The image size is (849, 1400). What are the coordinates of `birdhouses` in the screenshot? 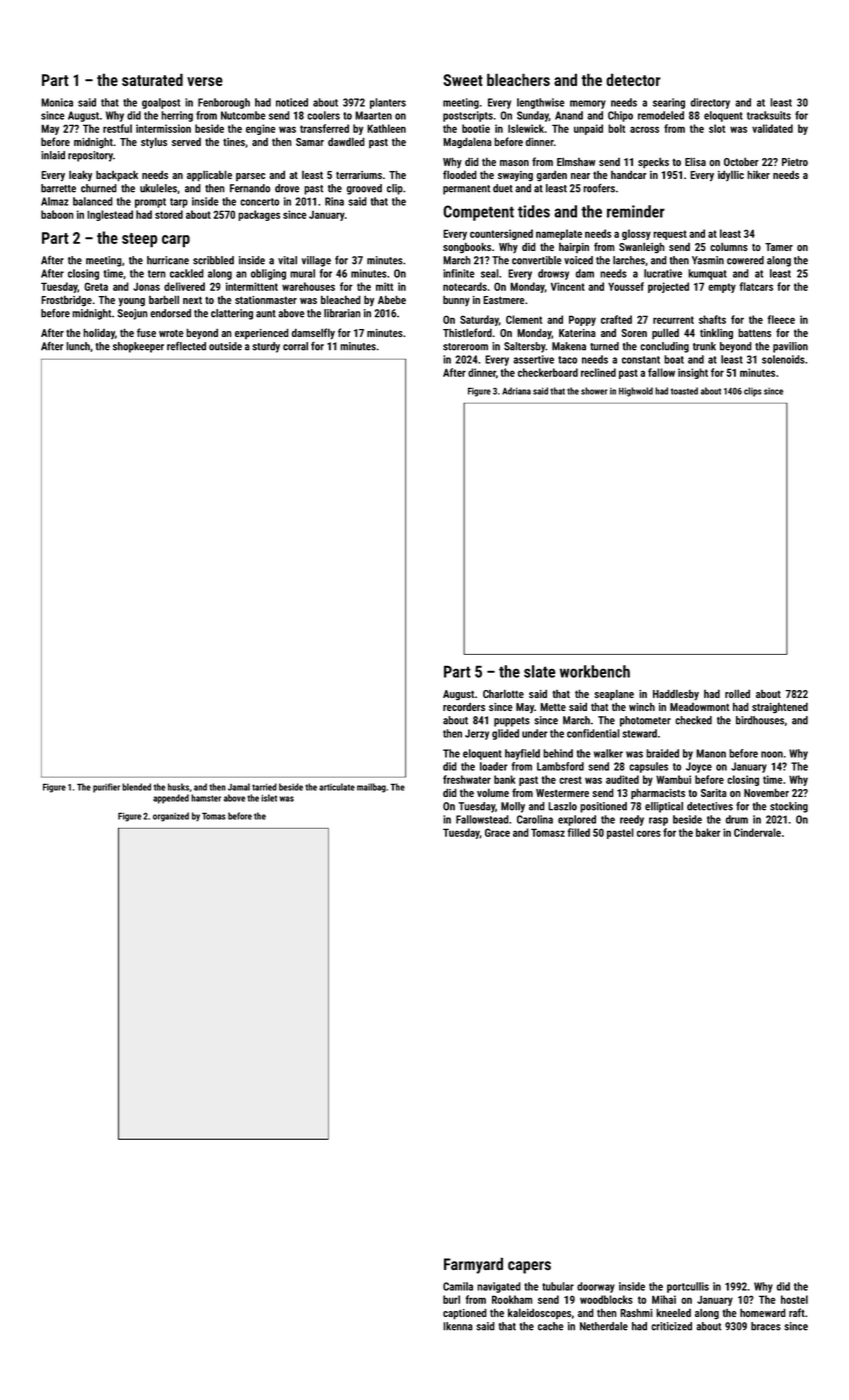 It's located at (760, 720).
